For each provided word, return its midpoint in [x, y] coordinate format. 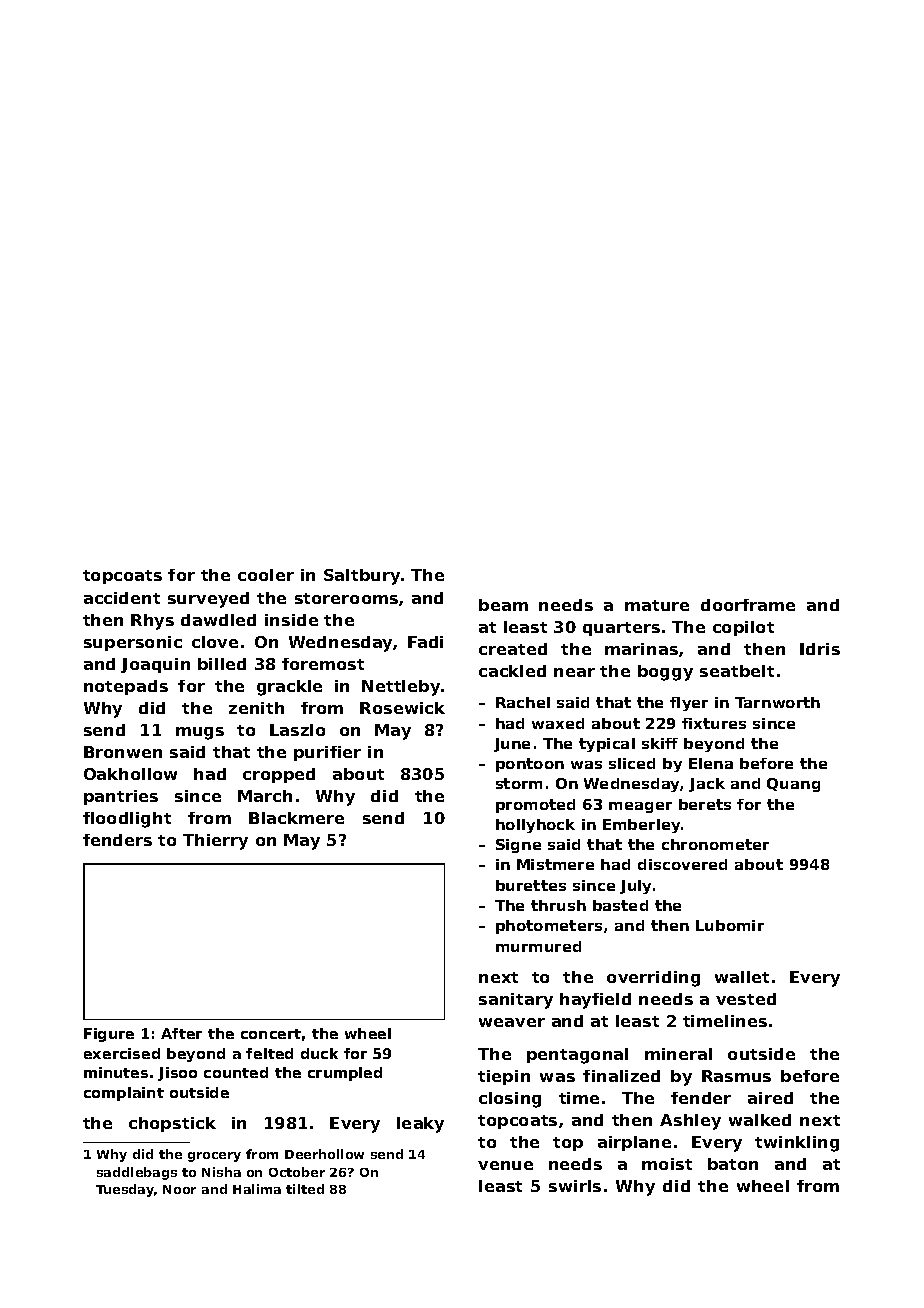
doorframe [748, 605]
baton [733, 1164]
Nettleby [401, 688]
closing [510, 1100]
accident [122, 598]
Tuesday [125, 1190]
